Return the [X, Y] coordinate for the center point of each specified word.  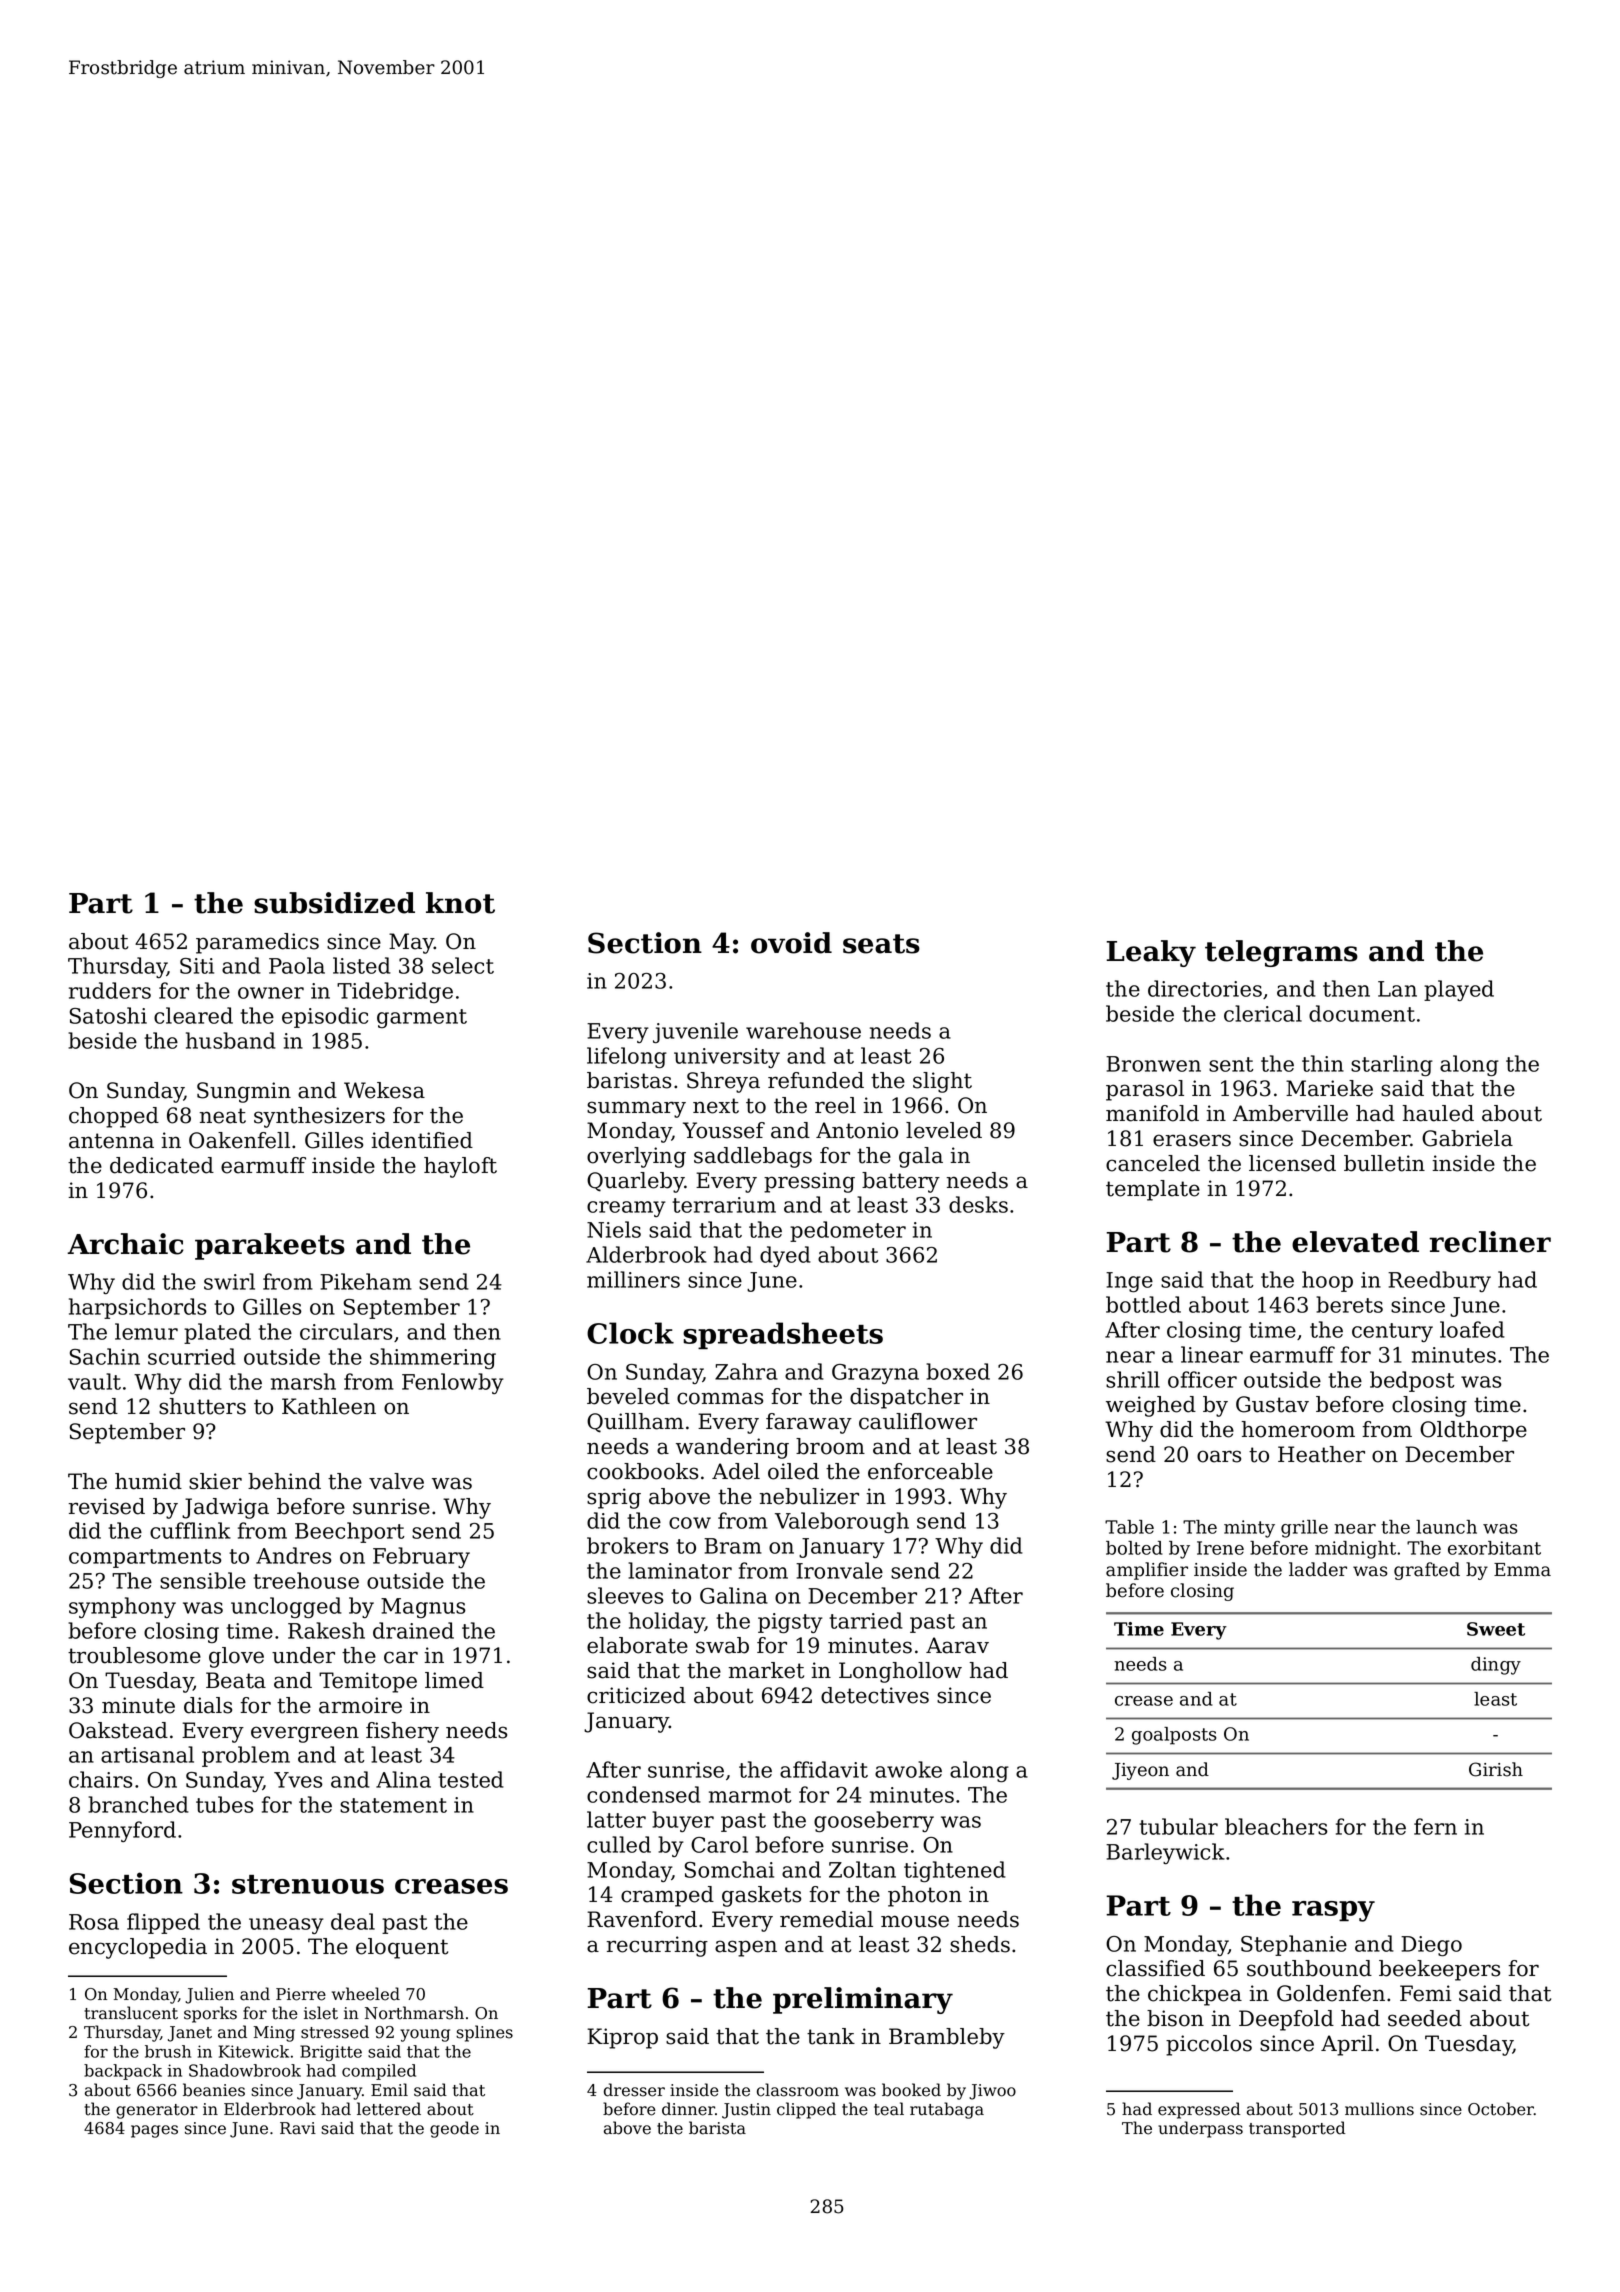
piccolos [1209, 2045]
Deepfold [1286, 2020]
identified [422, 1140]
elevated [1355, 1242]
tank [831, 2036]
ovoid [791, 943]
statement [393, 1805]
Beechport [350, 1532]
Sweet [1496, 1629]
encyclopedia [138, 1948]
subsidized [334, 903]
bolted [1134, 1548]
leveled [944, 1130]
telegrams [1281, 953]
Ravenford [642, 1919]
